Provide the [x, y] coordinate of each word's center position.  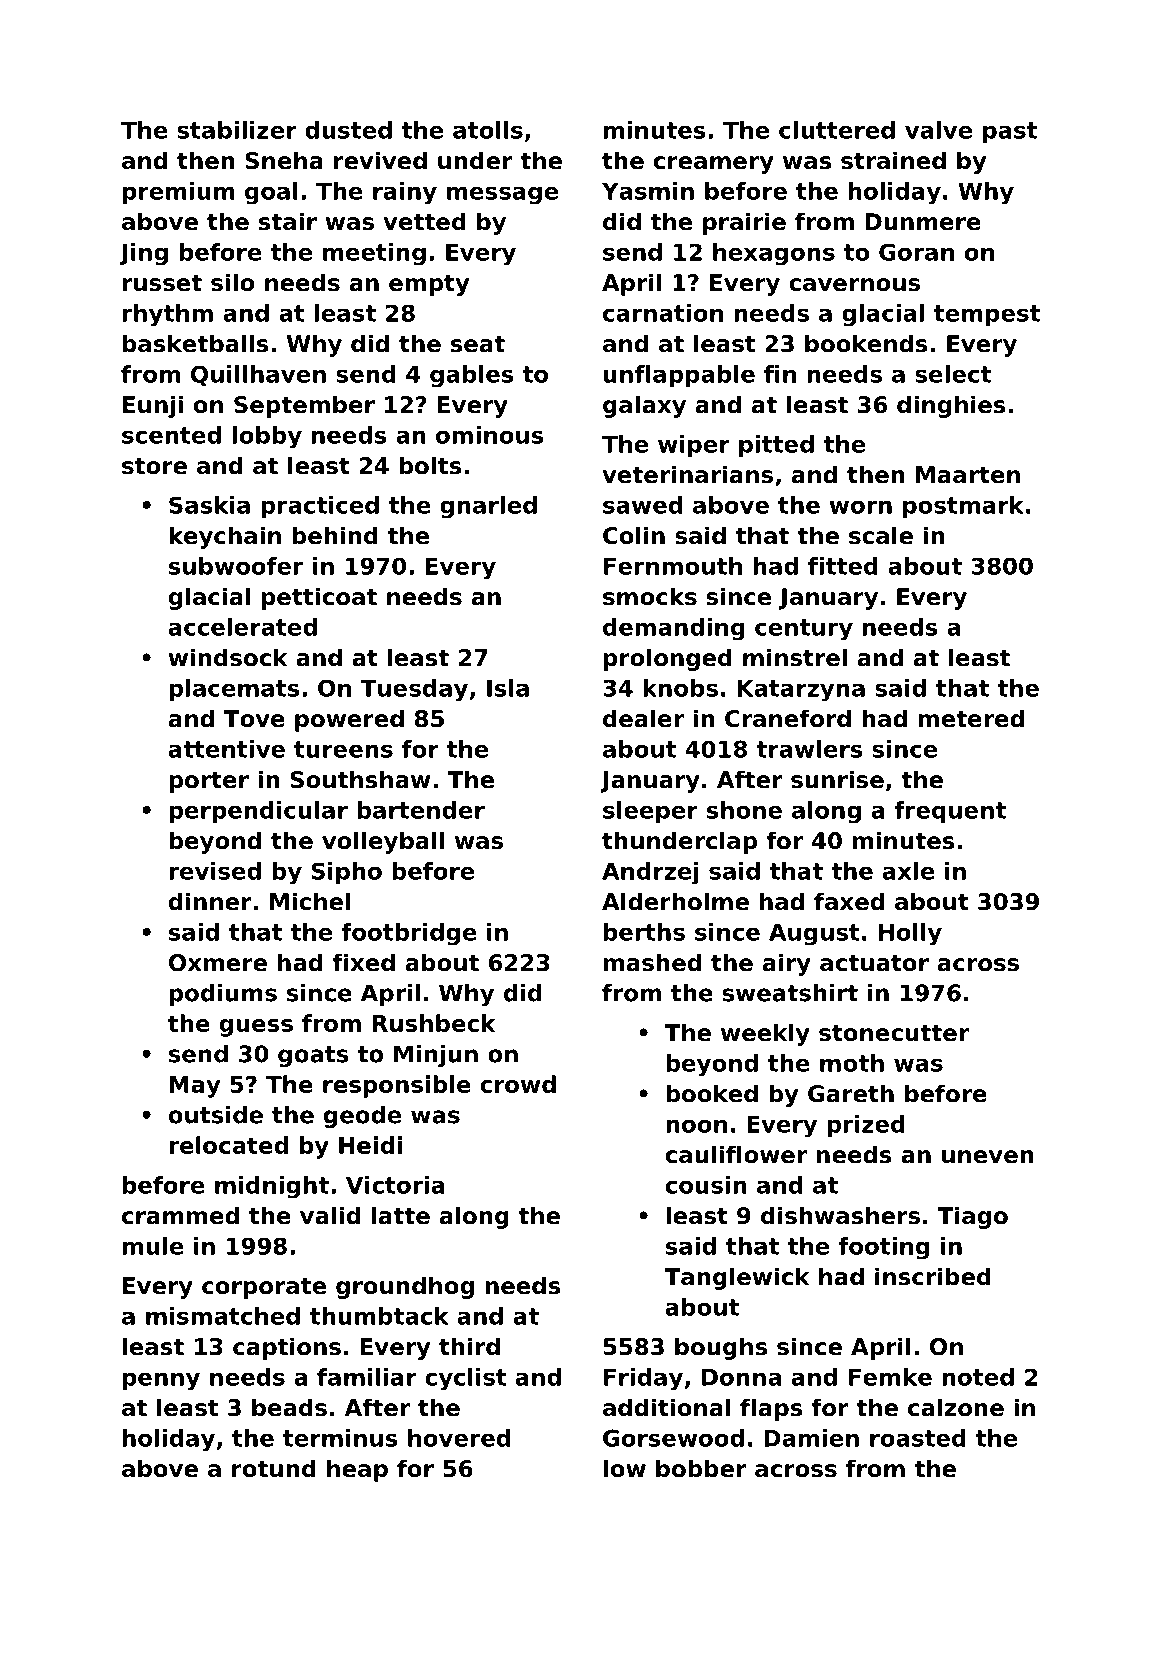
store [154, 466]
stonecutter [894, 1033]
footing [883, 1248]
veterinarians [687, 474]
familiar [367, 1377]
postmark [963, 507]
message [502, 195]
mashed [652, 962]
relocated [228, 1145]
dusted [348, 130]
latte [401, 1215]
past [1010, 133]
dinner [210, 901]
